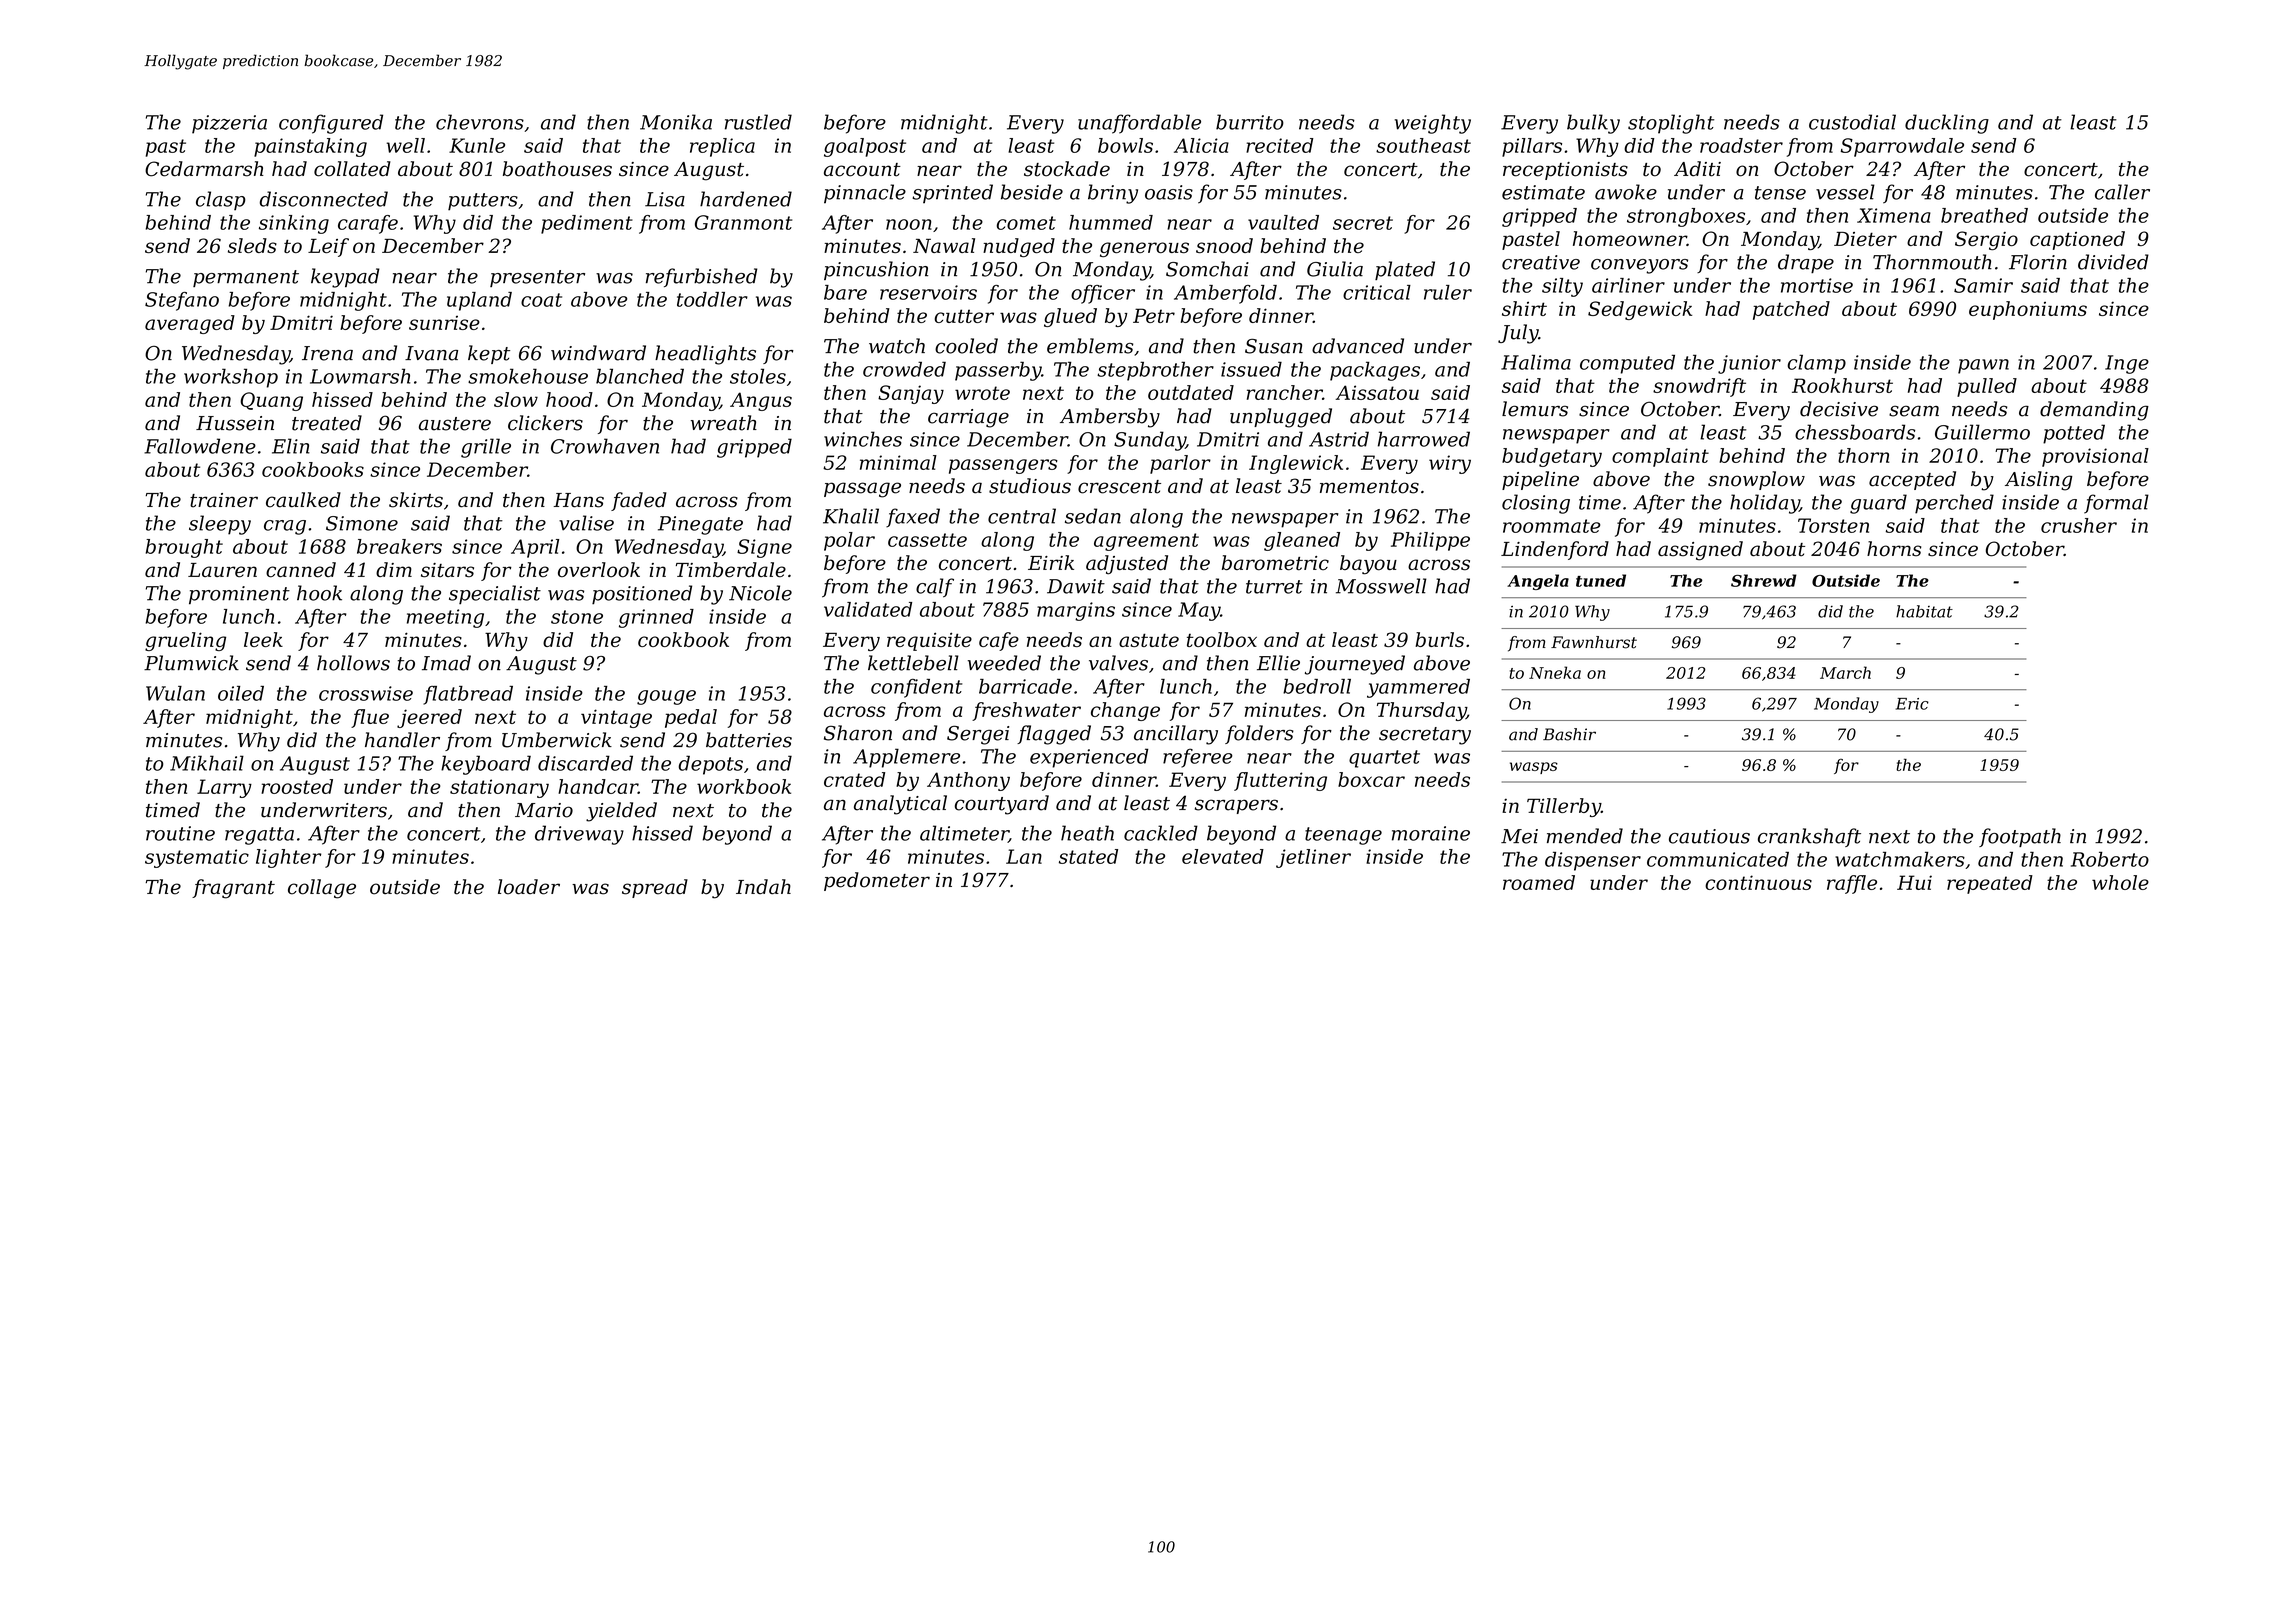  I want to click on collage, so click(322, 889).
